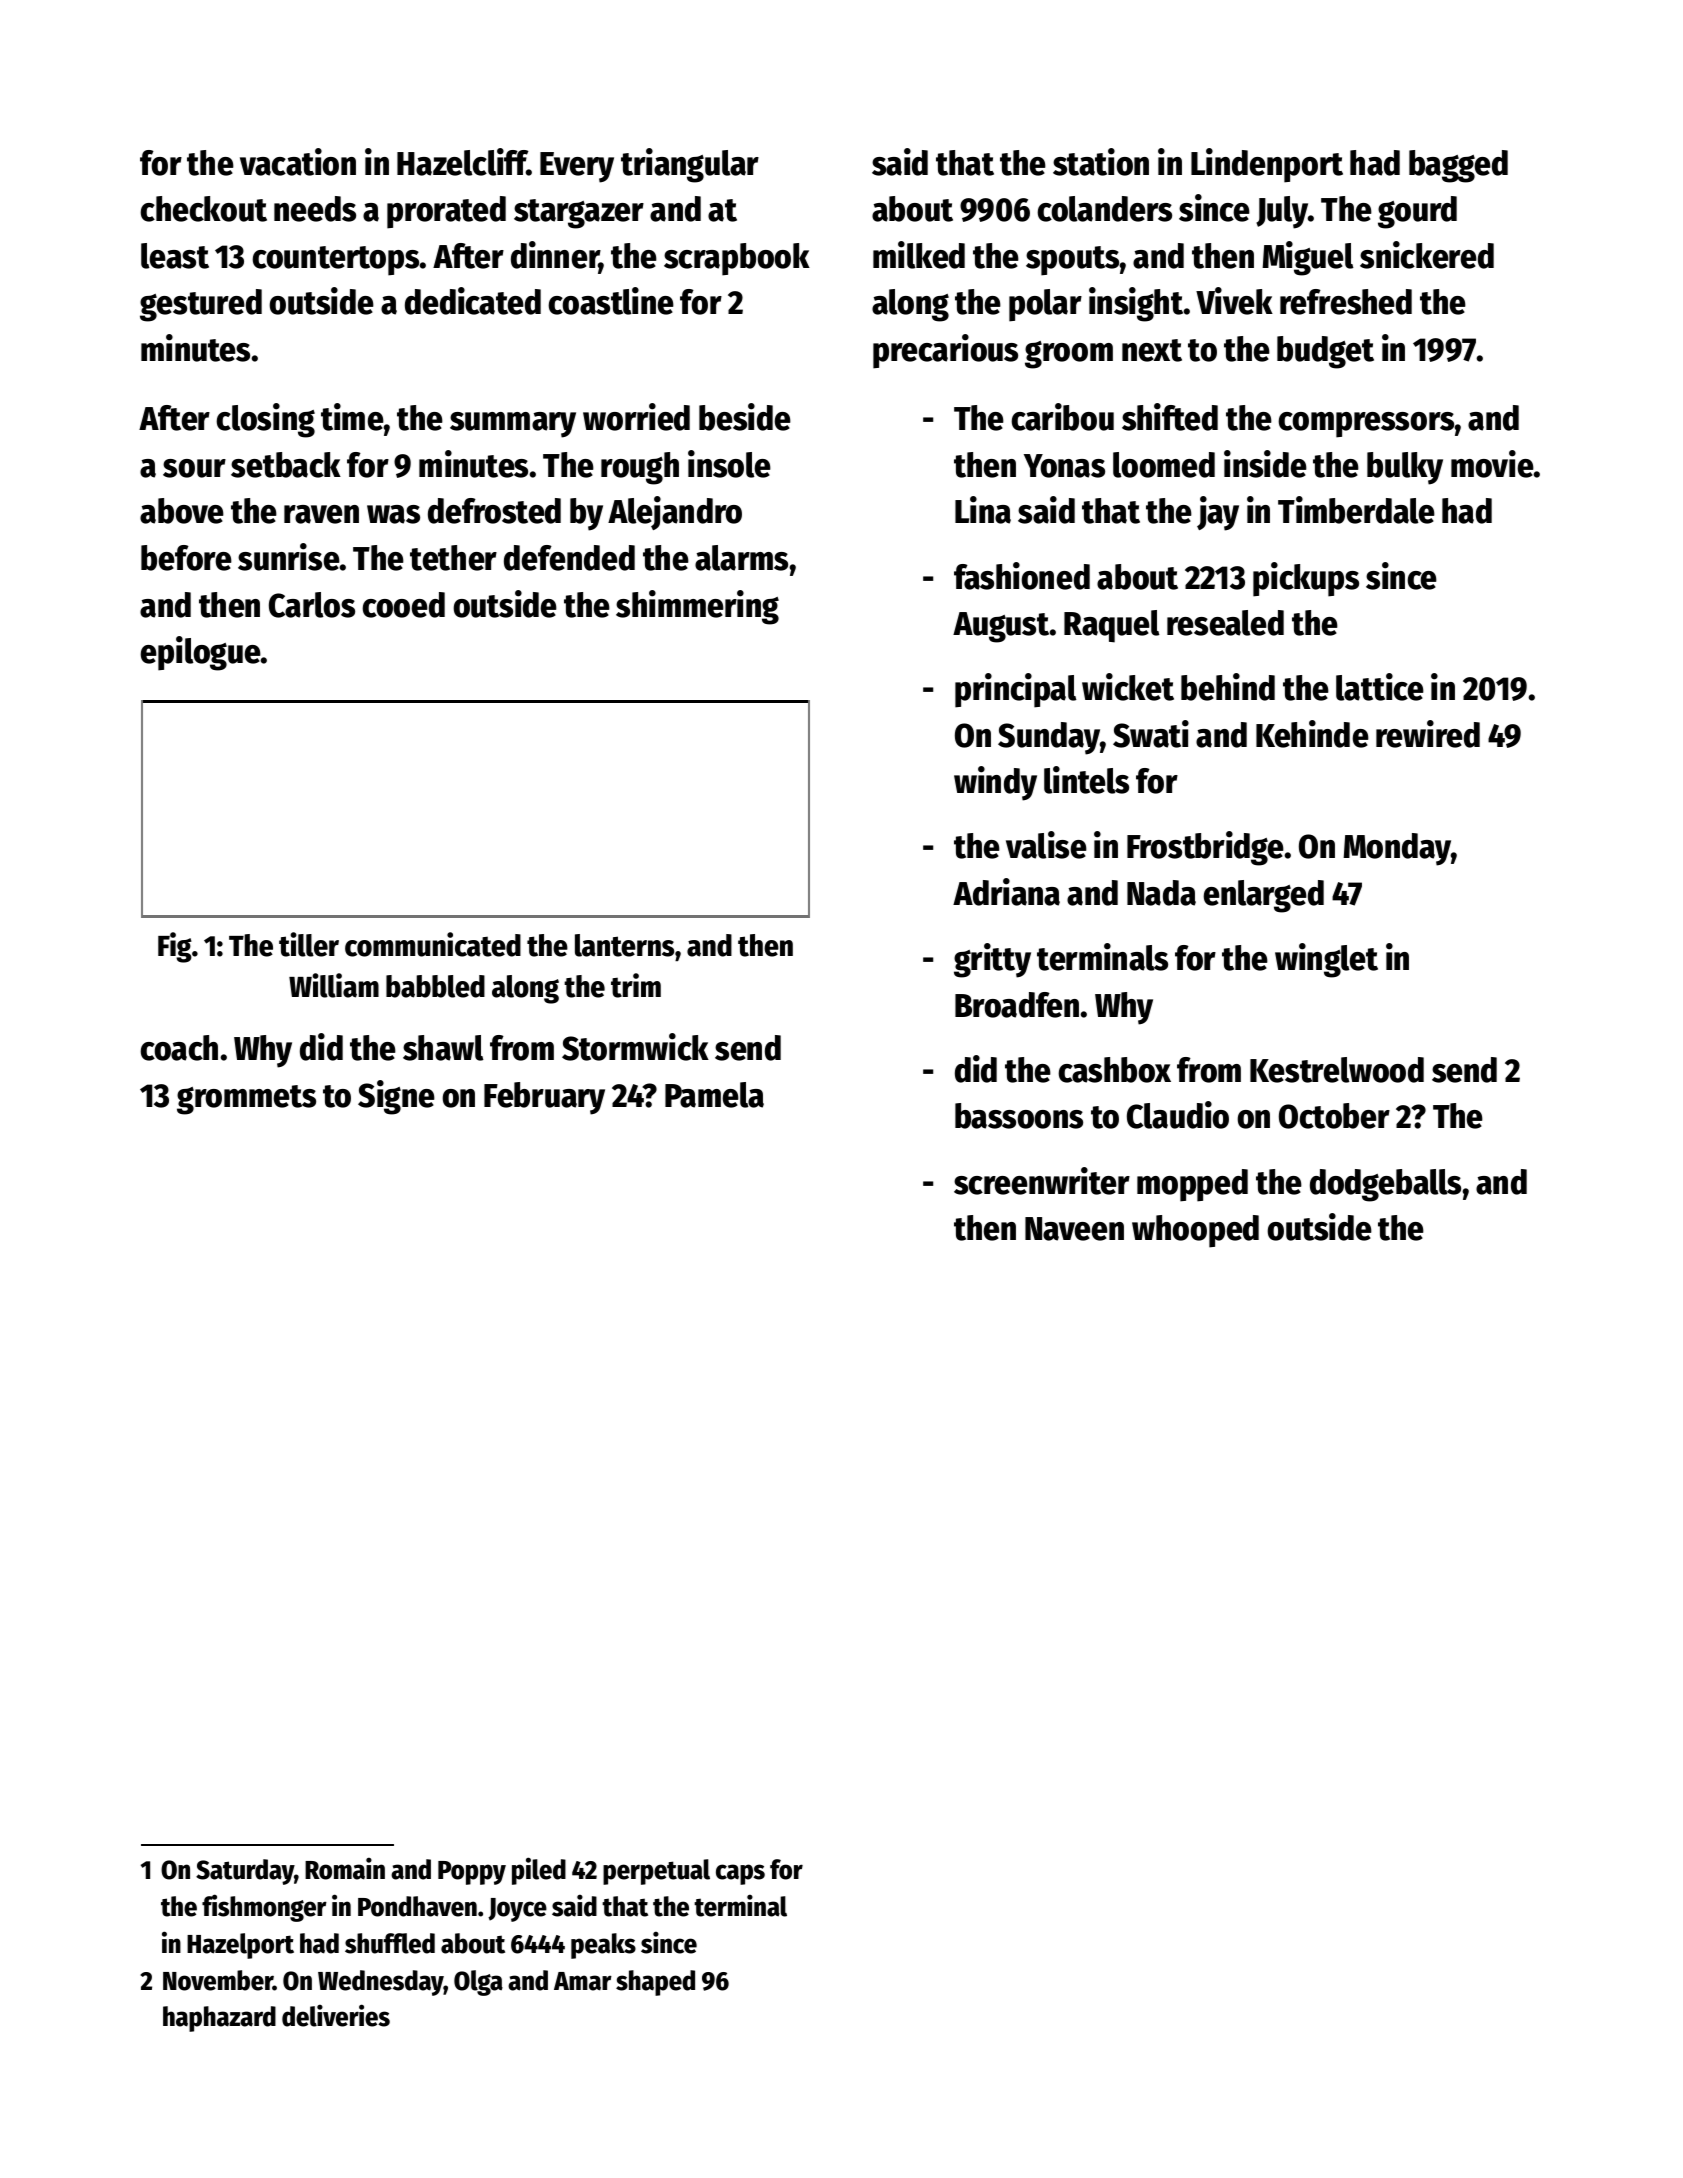  I want to click on station, so click(1101, 162).
